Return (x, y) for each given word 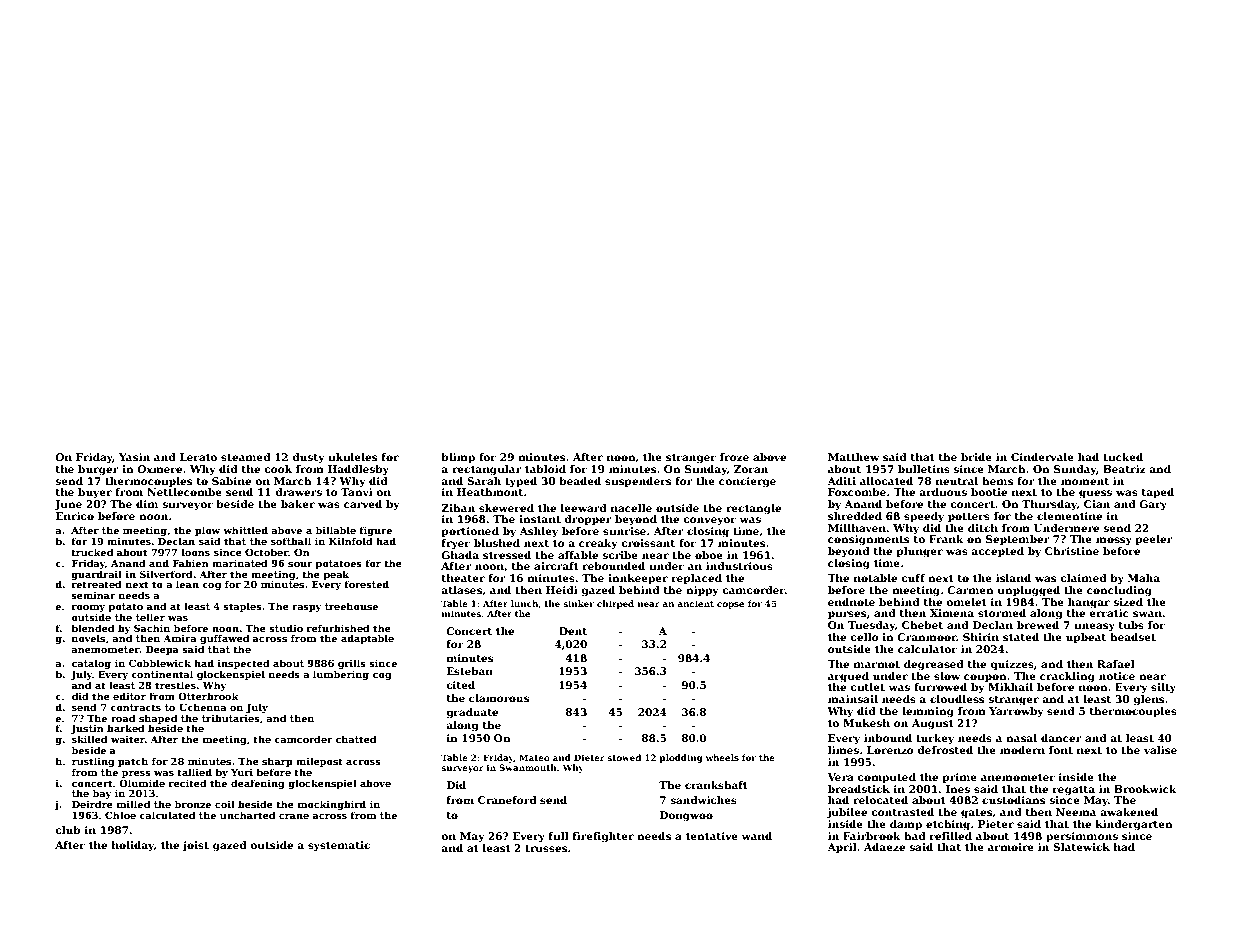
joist (195, 846)
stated (1021, 637)
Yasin (134, 457)
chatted (356, 739)
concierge (747, 482)
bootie (989, 492)
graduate (472, 713)
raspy (307, 608)
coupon (985, 678)
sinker (578, 603)
